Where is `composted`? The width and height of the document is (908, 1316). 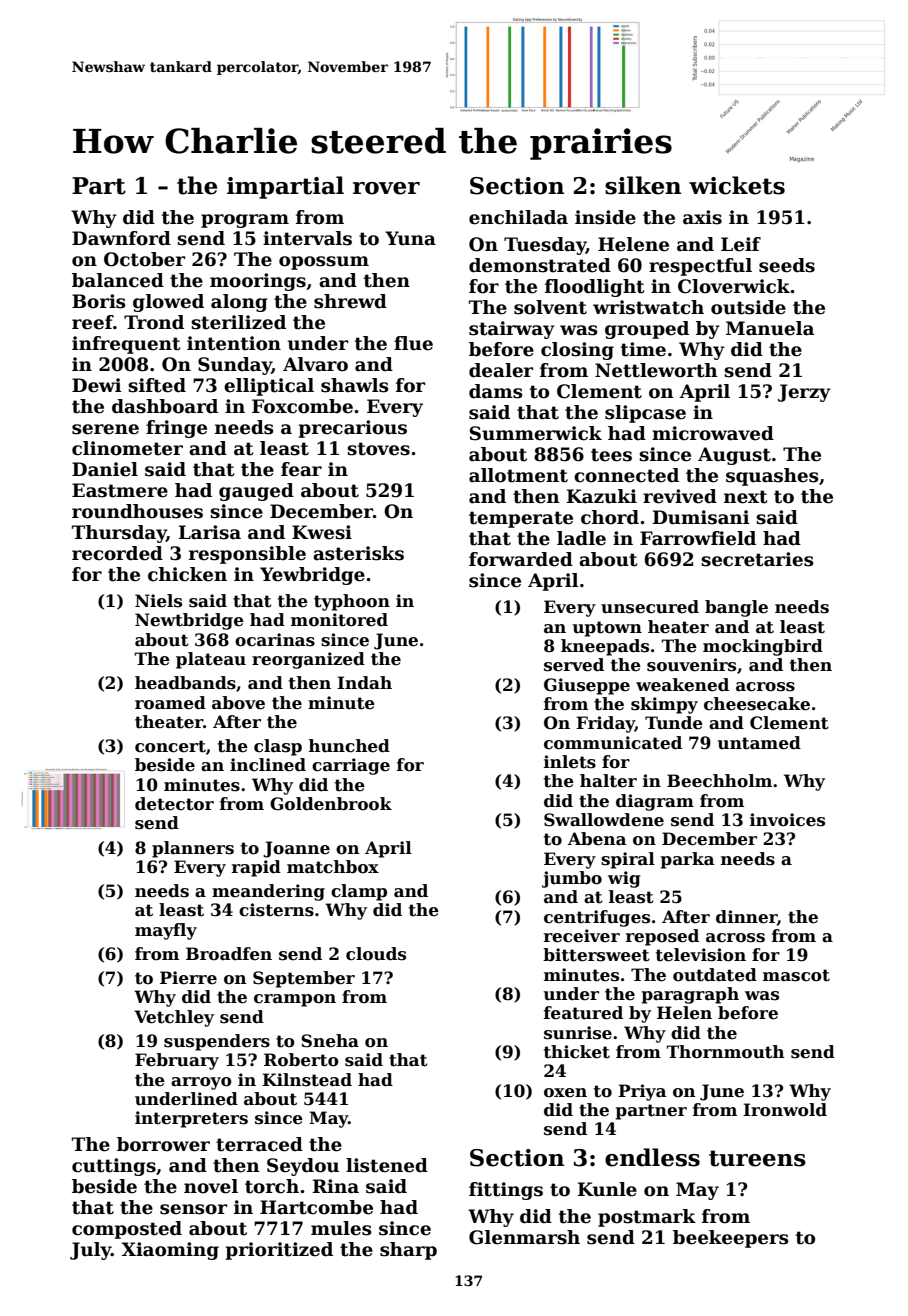
composted is located at coordinates (127, 1230).
